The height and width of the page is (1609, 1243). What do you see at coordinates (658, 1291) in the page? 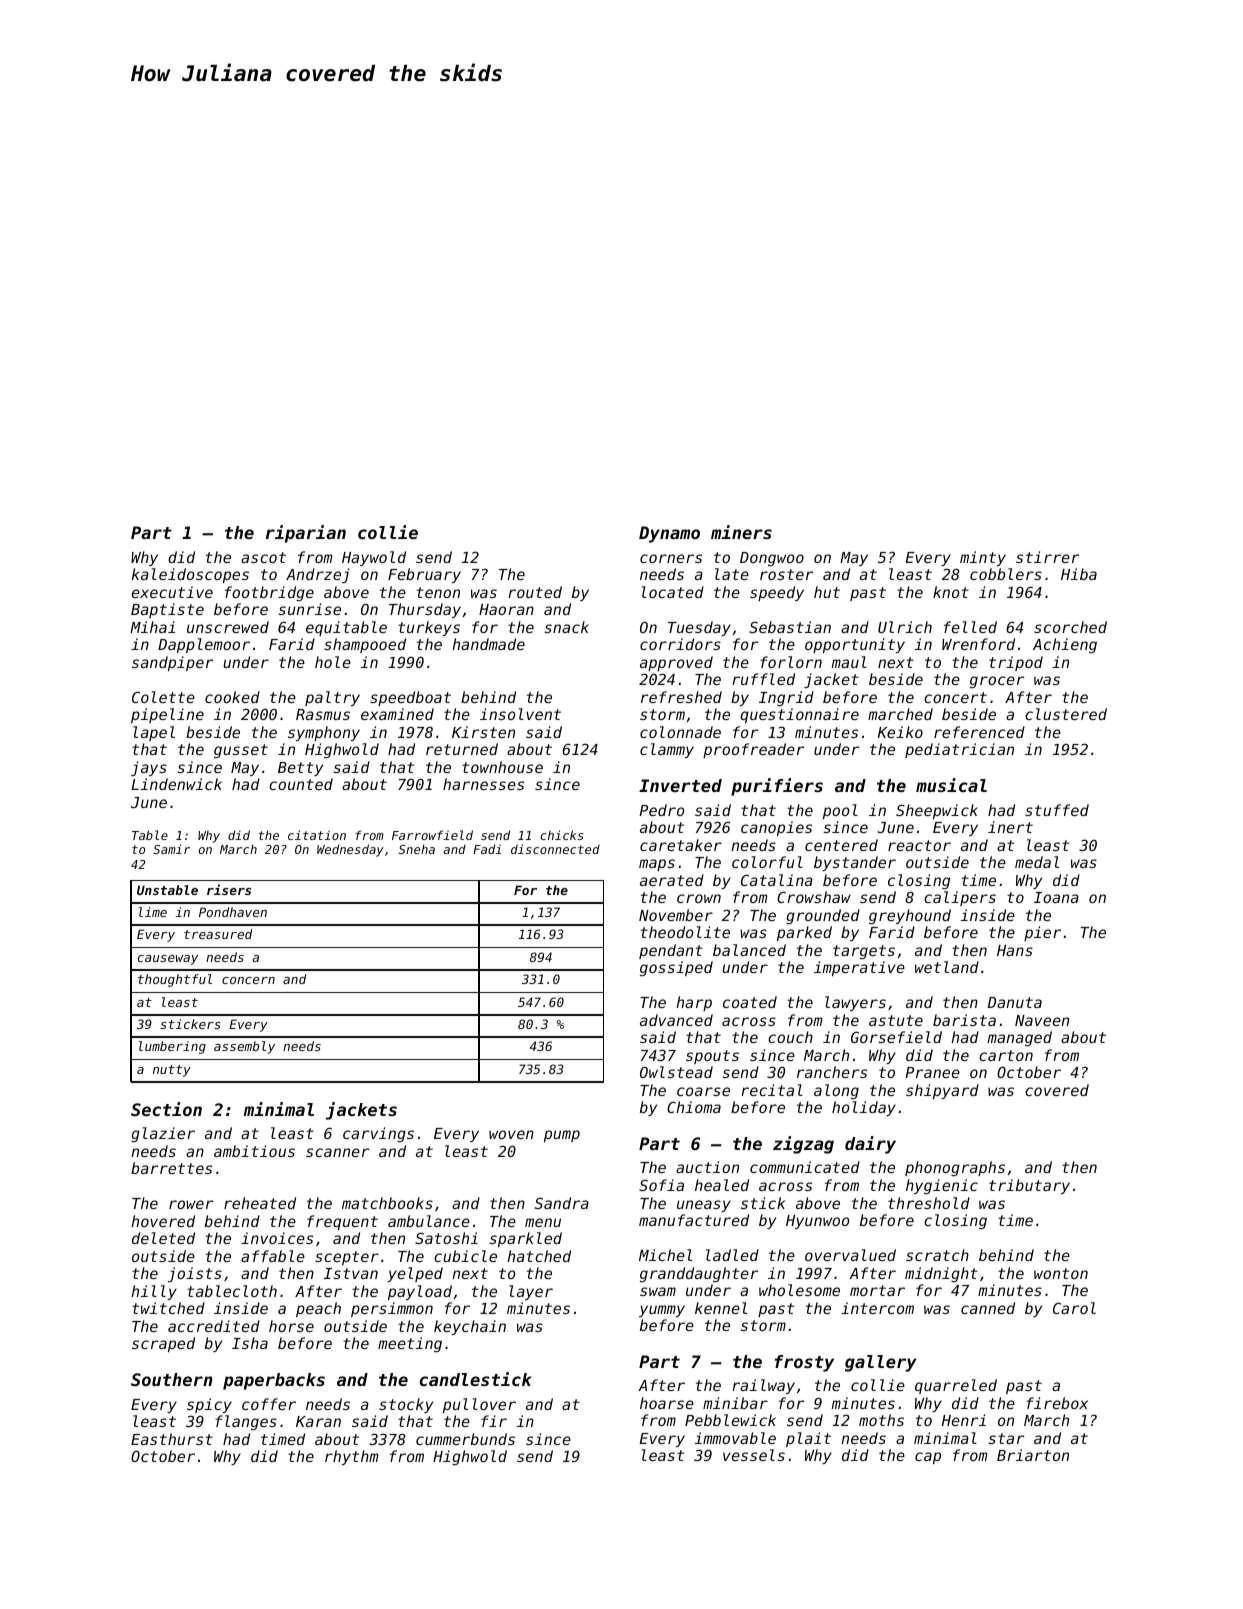
I see `swam` at bounding box center [658, 1291].
